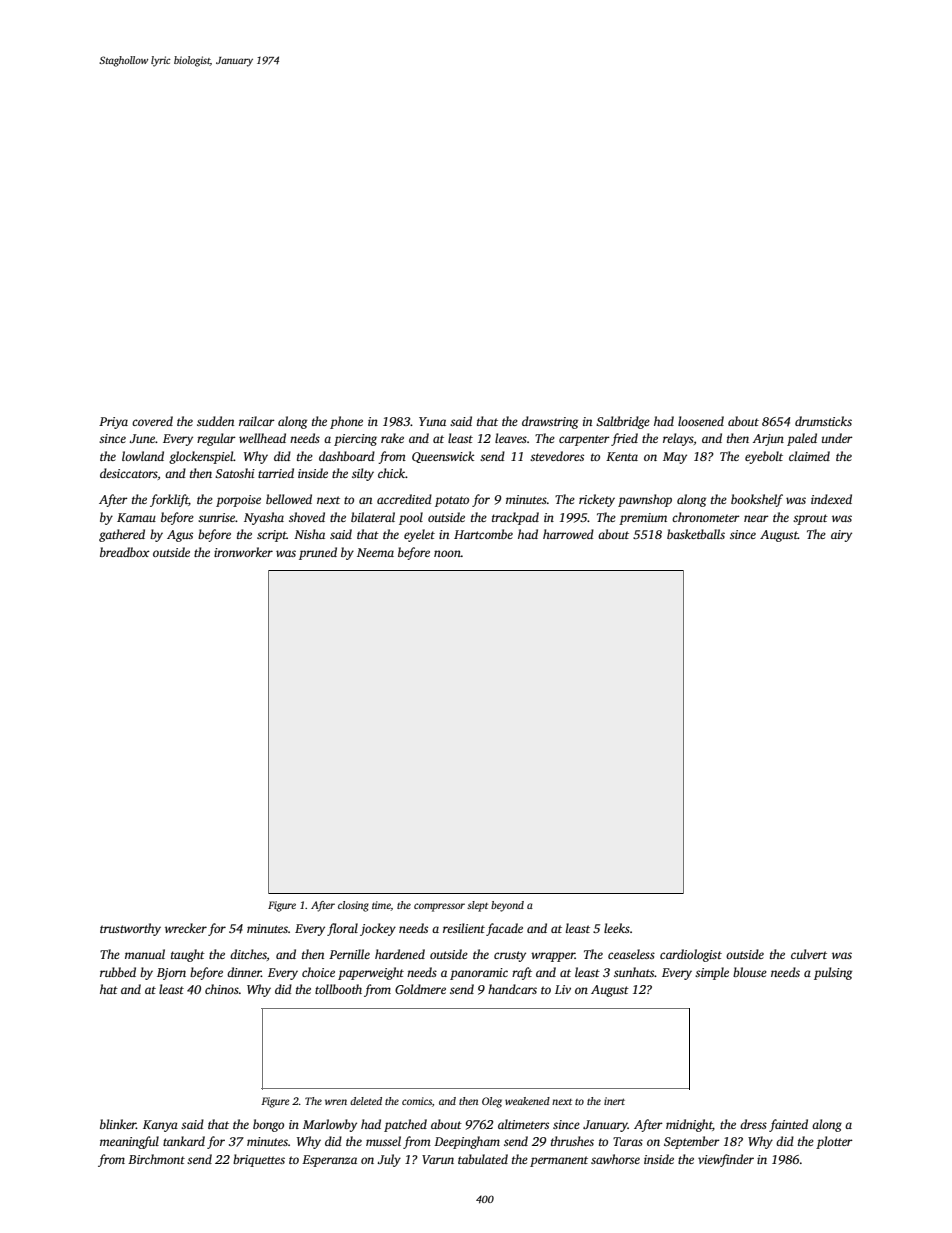 The height and width of the screenshot is (1233, 952). I want to click on jockey, so click(378, 929).
